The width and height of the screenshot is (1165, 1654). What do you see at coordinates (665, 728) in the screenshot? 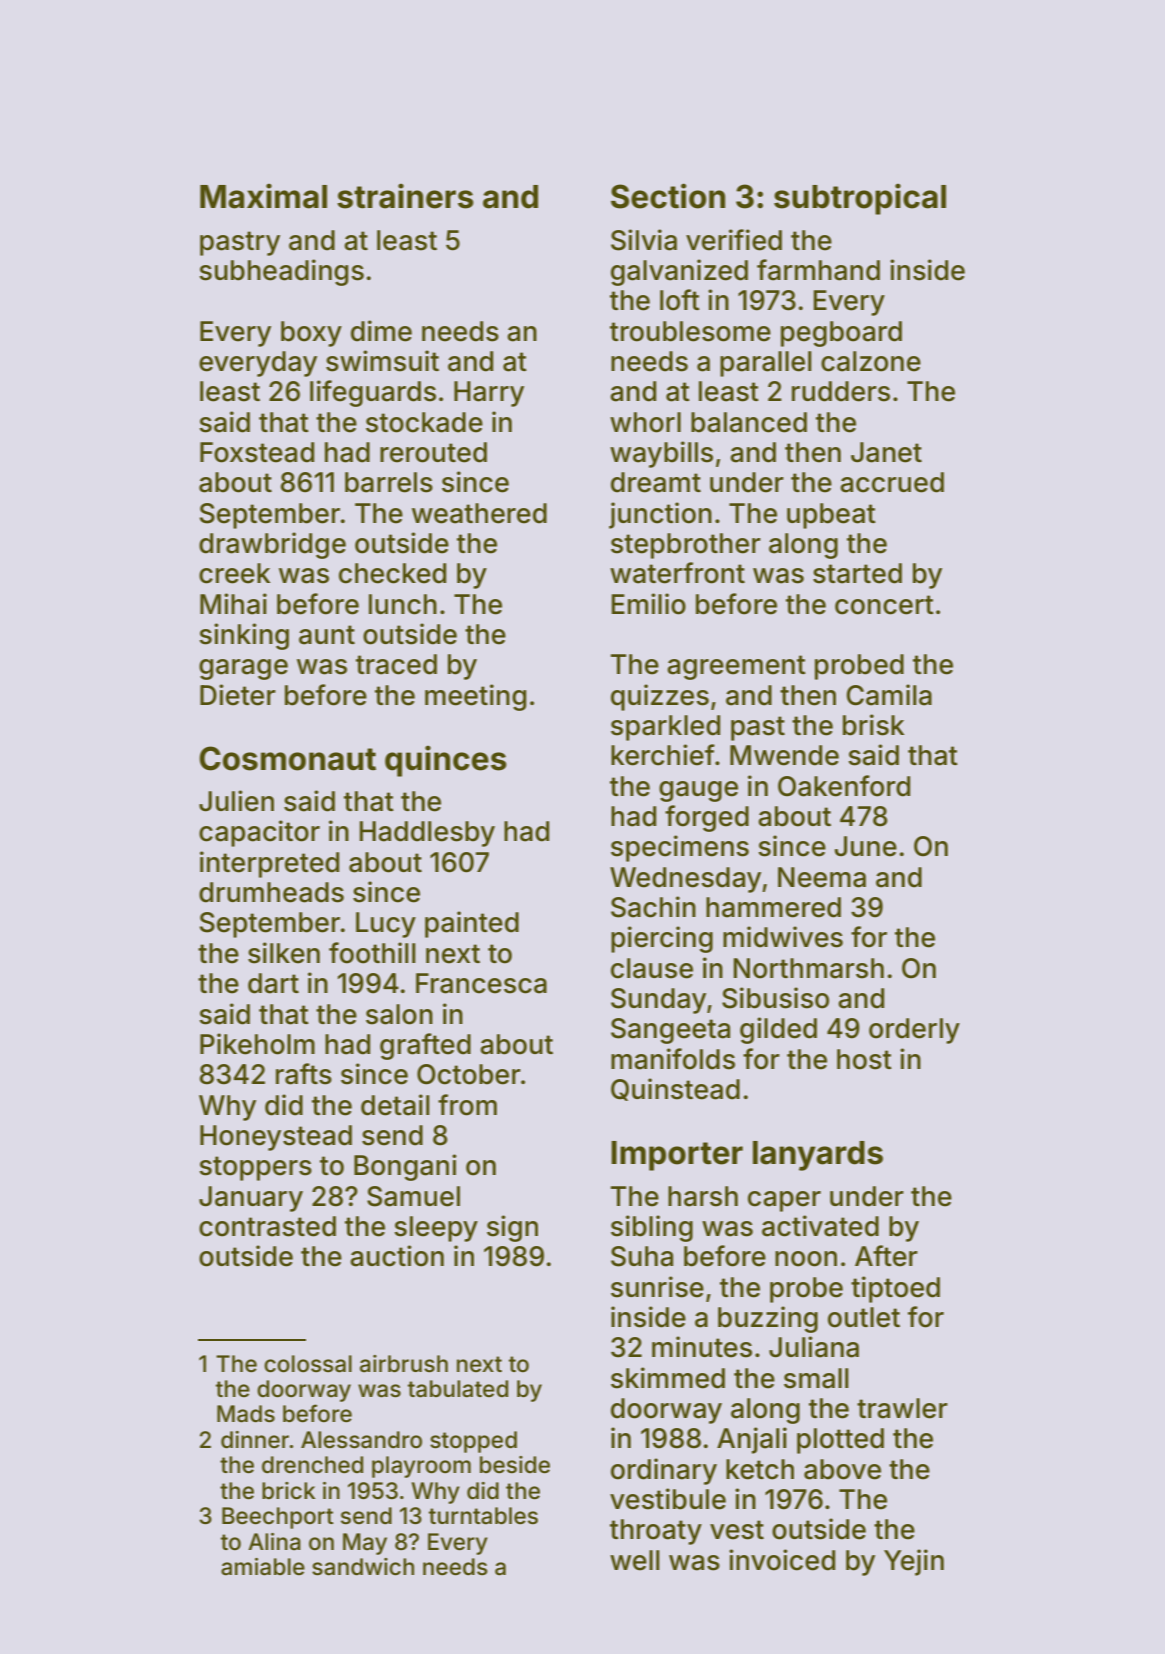
I see `sparkled` at bounding box center [665, 728].
